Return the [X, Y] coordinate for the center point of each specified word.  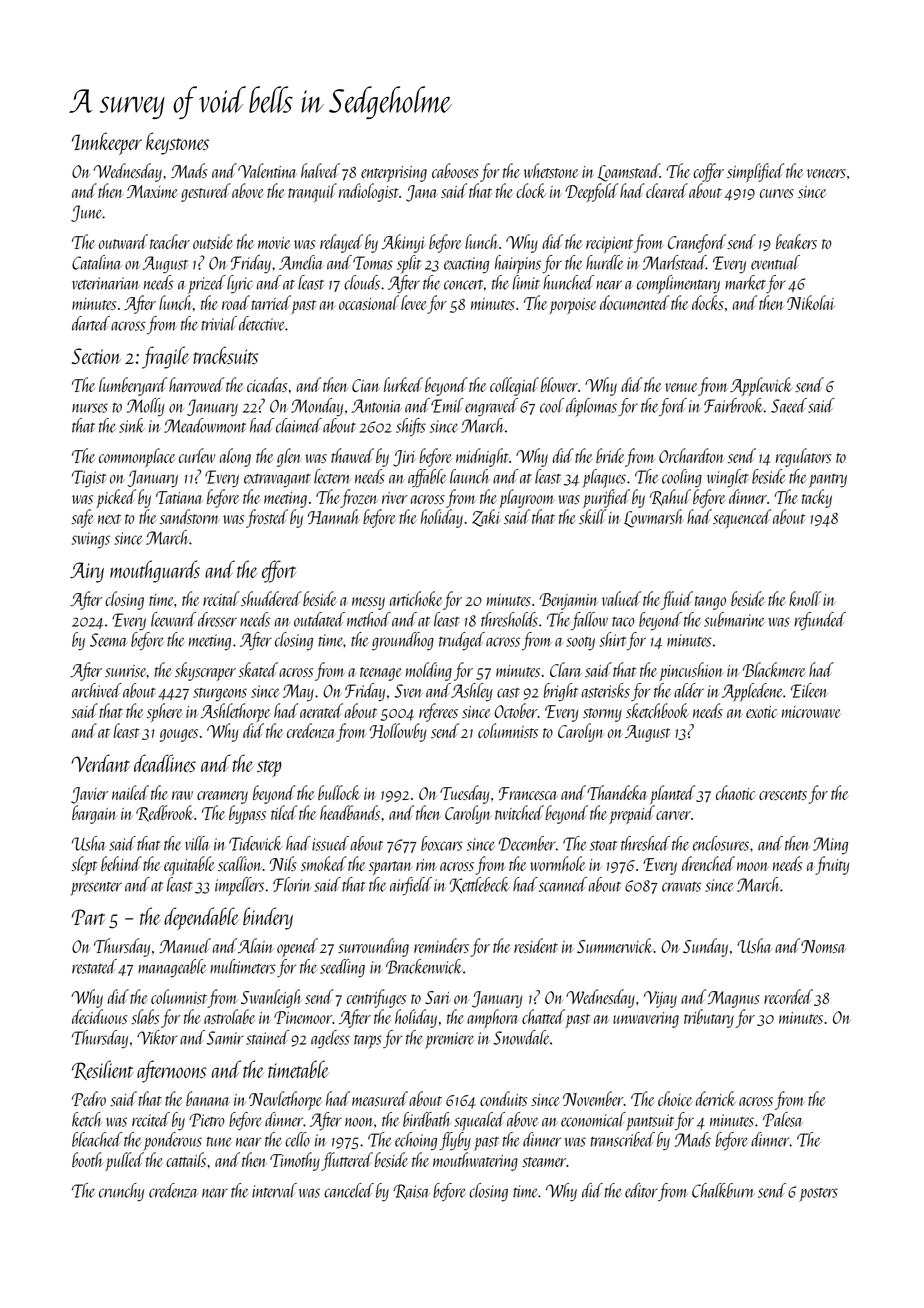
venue [681, 387]
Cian [366, 385]
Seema [109, 640]
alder [689, 690]
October [515, 710]
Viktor [157, 1037]
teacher [170, 241]
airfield [411, 886]
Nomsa [823, 946]
